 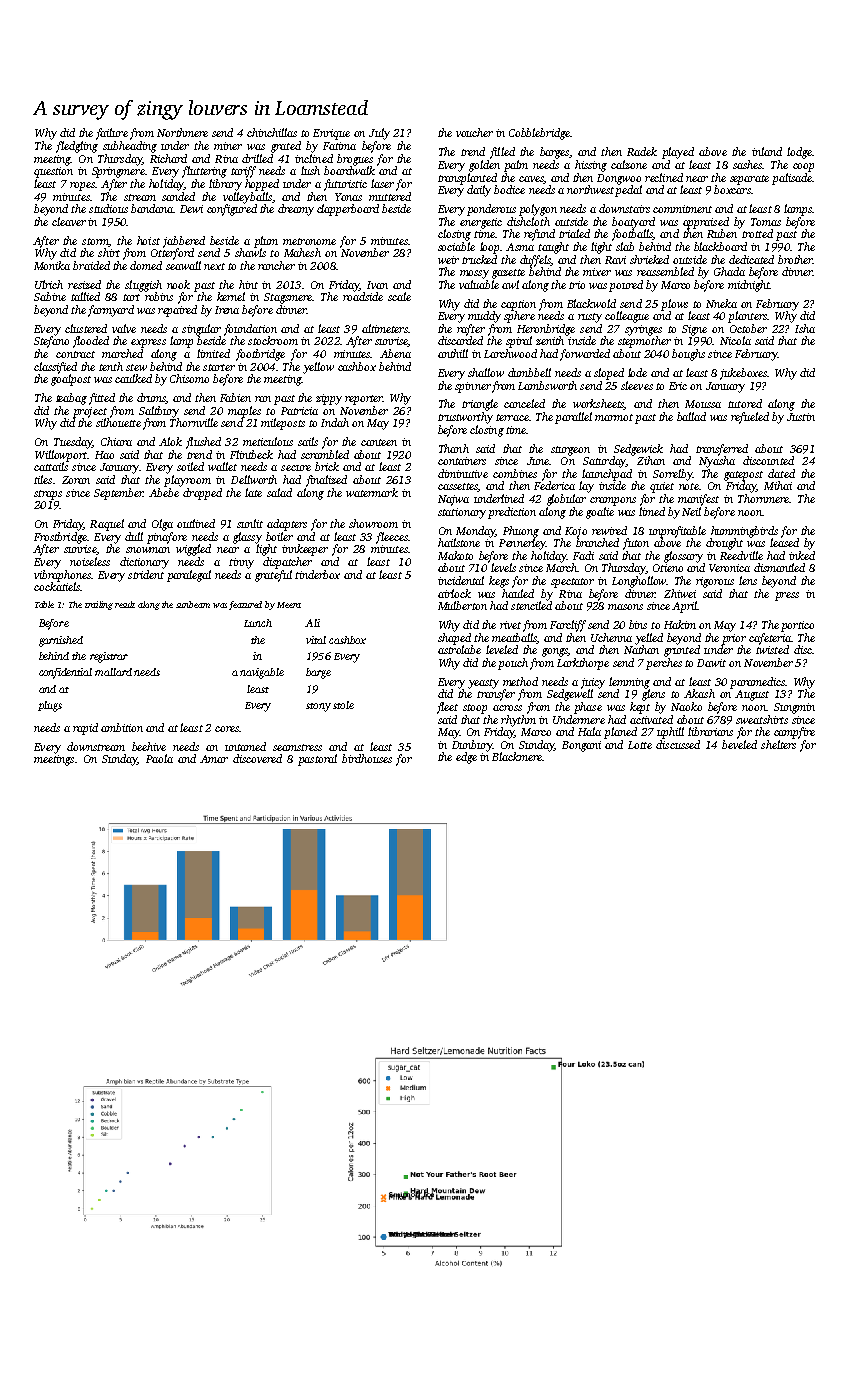 I want to click on bodice, so click(x=509, y=189).
